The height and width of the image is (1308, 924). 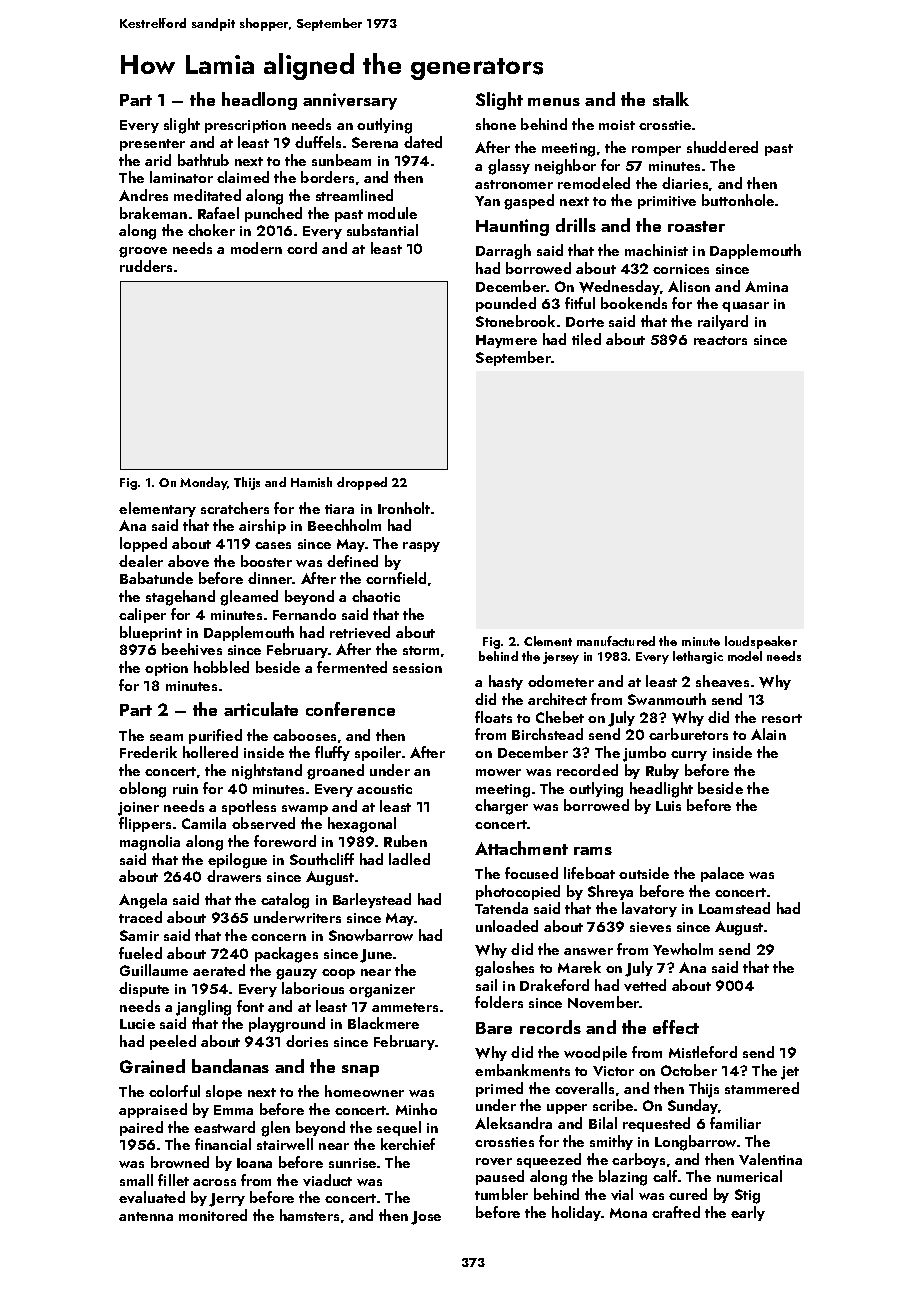 What do you see at coordinates (259, 101) in the image?
I see `headlong` at bounding box center [259, 101].
